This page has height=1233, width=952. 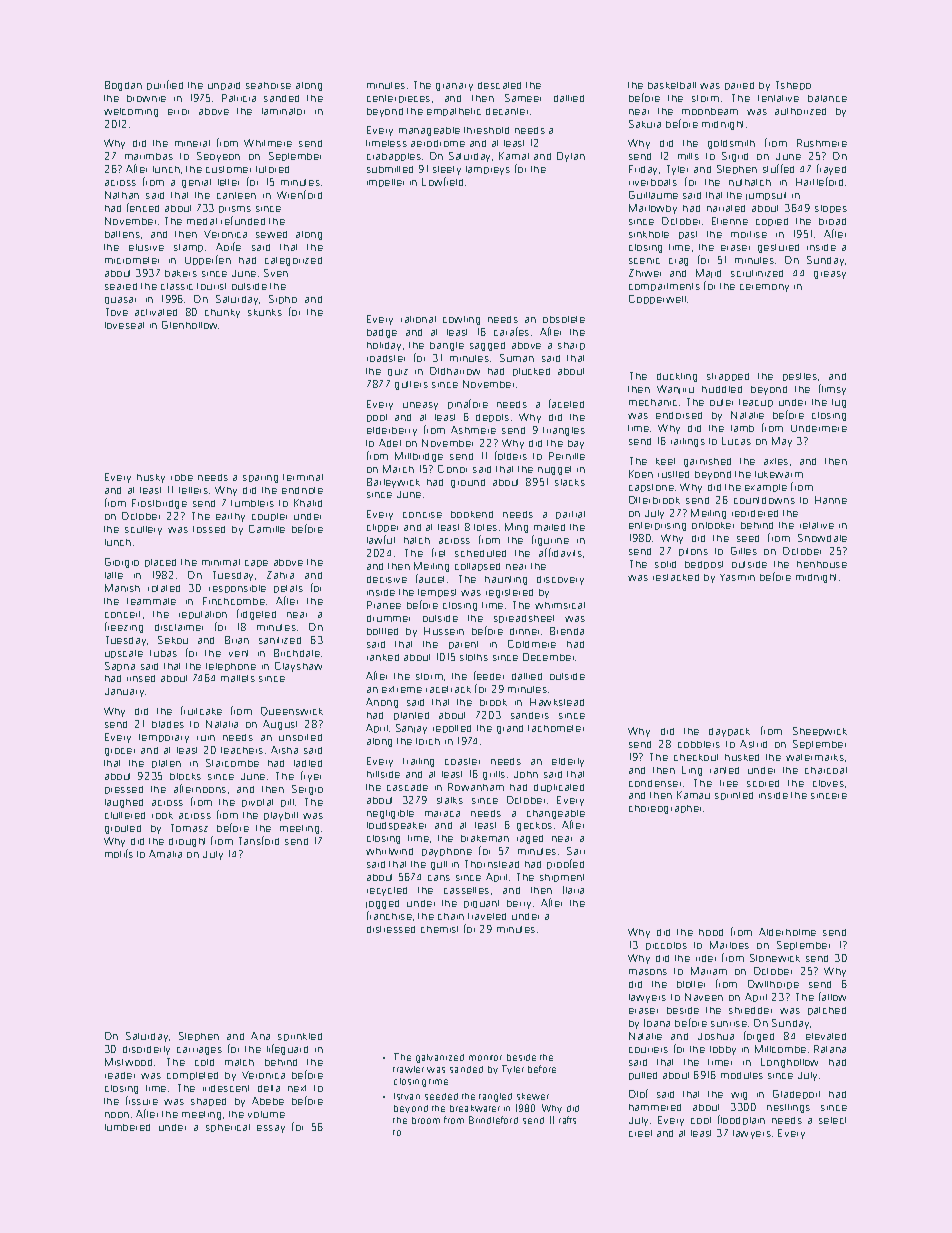 I want to click on badge, so click(x=382, y=333).
